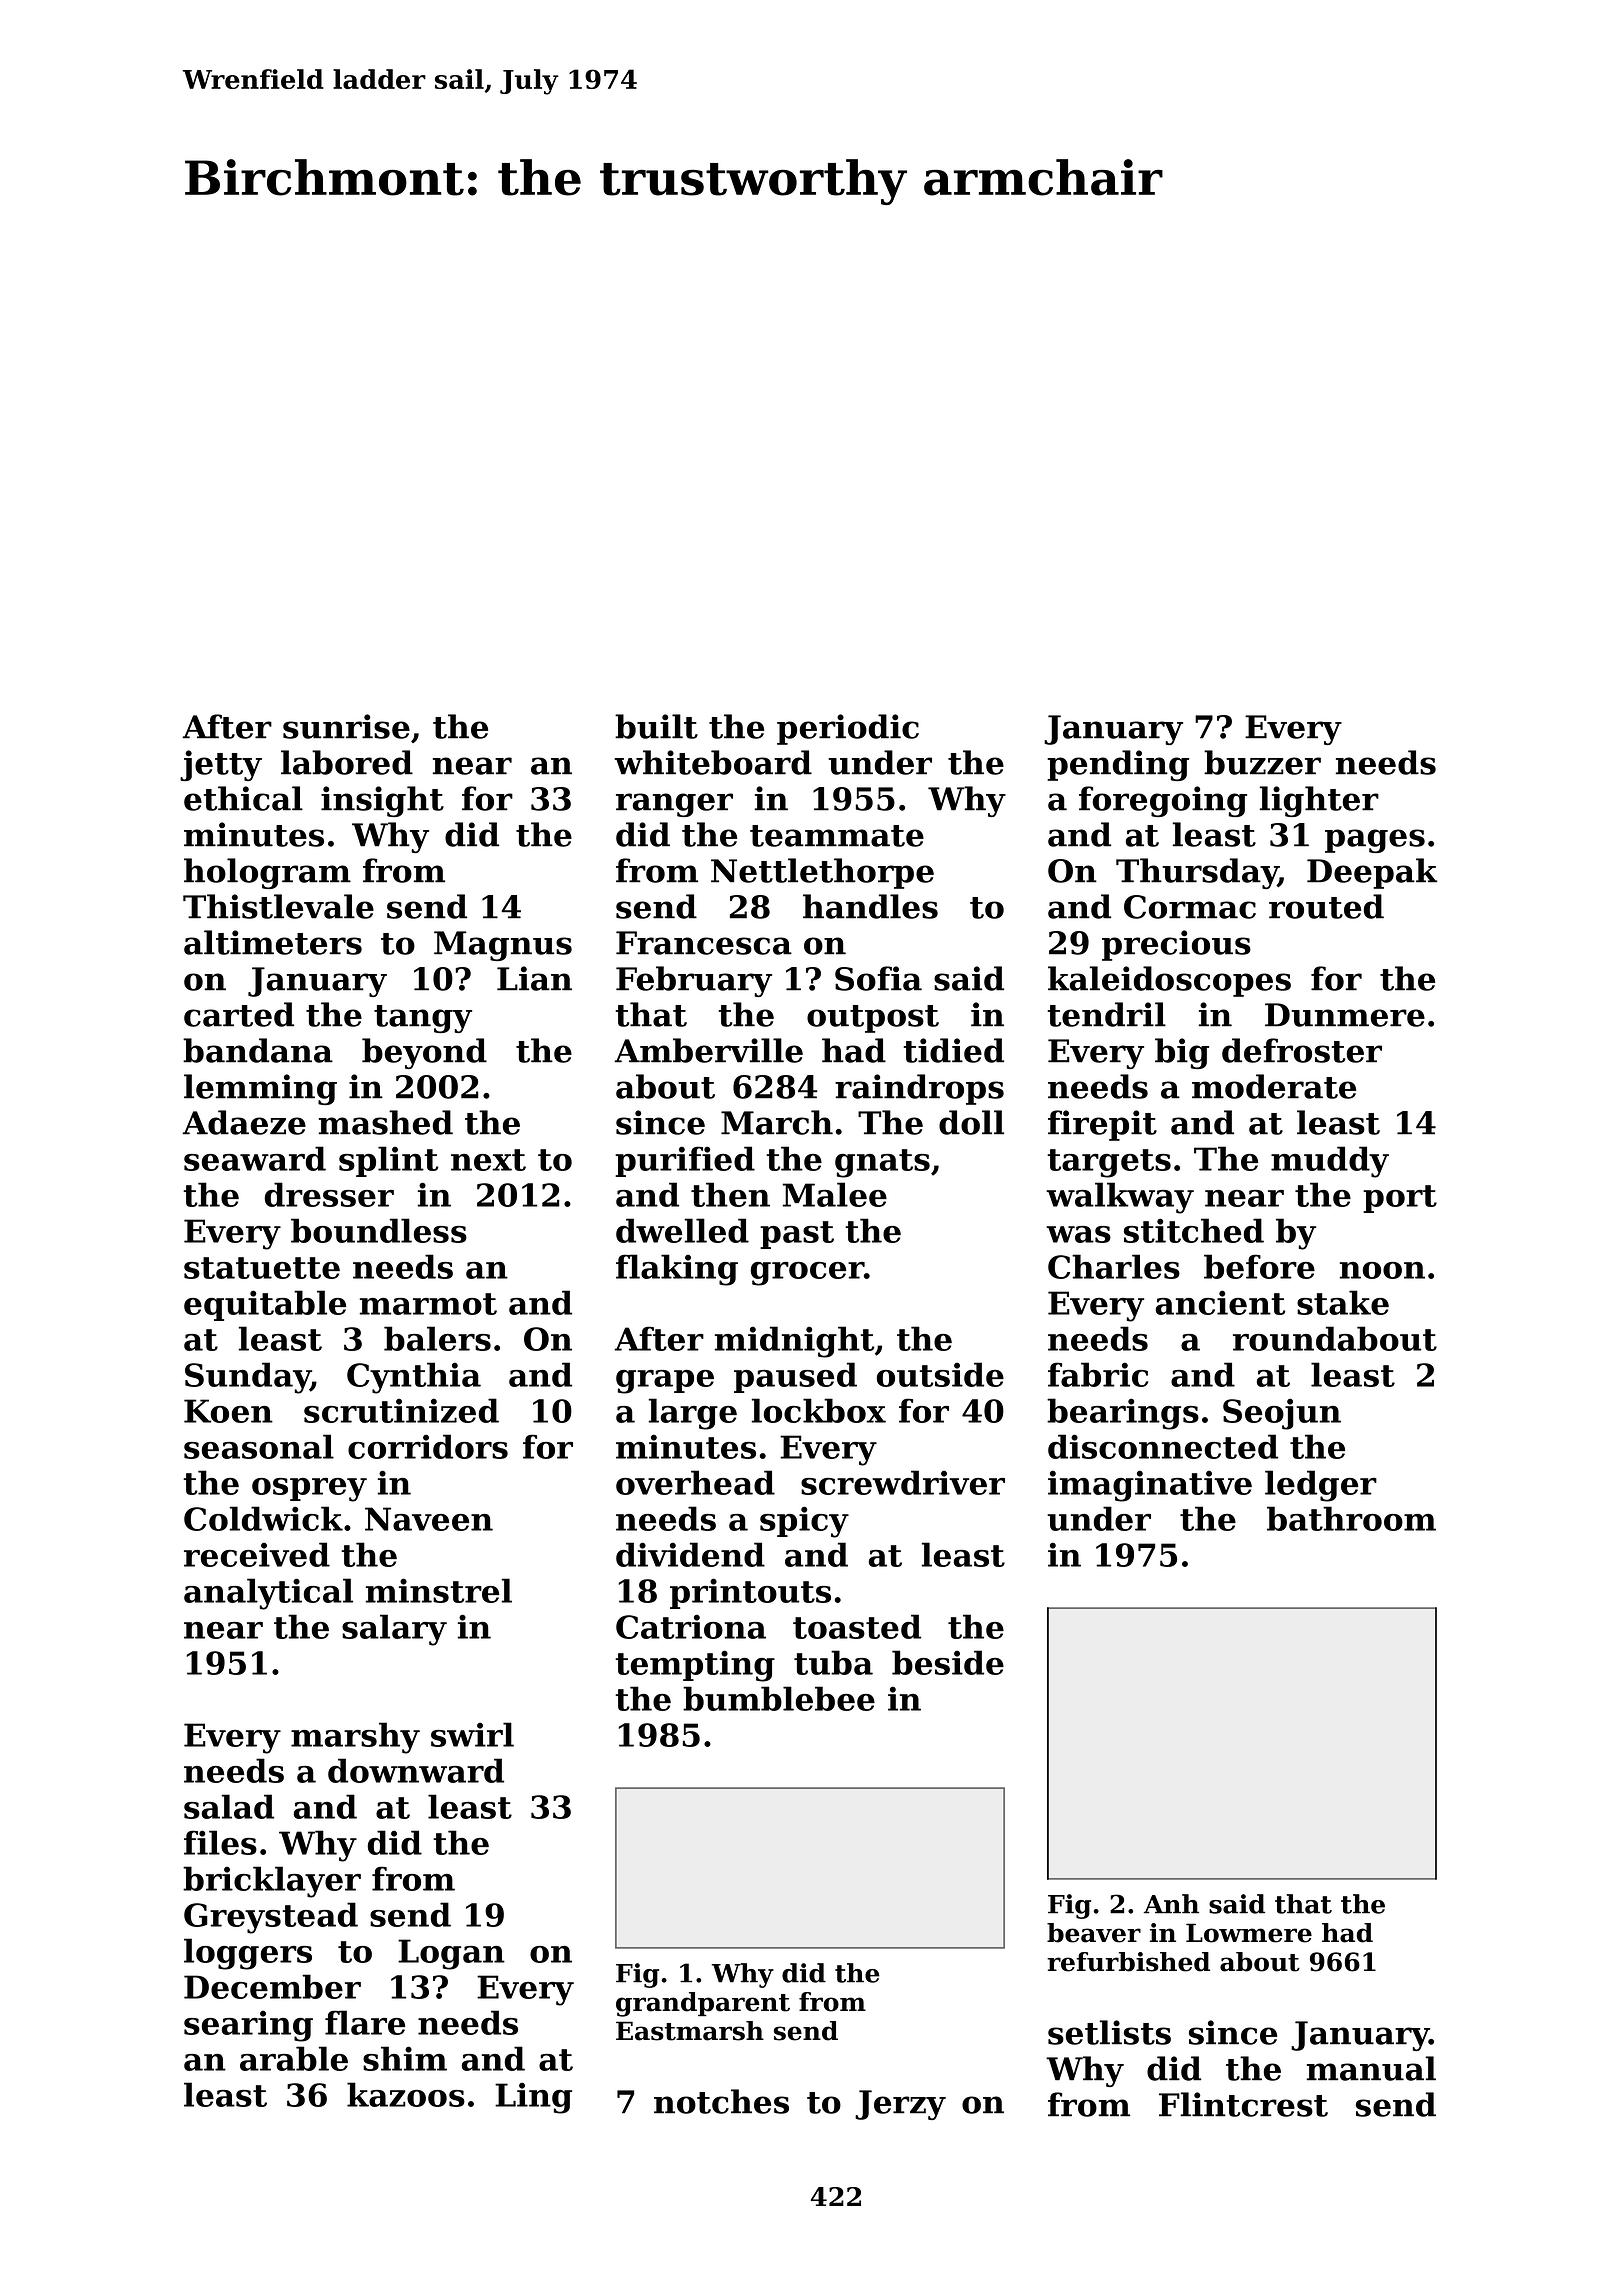 The width and height of the page is (1620, 2292). Describe the element at coordinates (406, 2094) in the page. I see `kazoos` at that location.
